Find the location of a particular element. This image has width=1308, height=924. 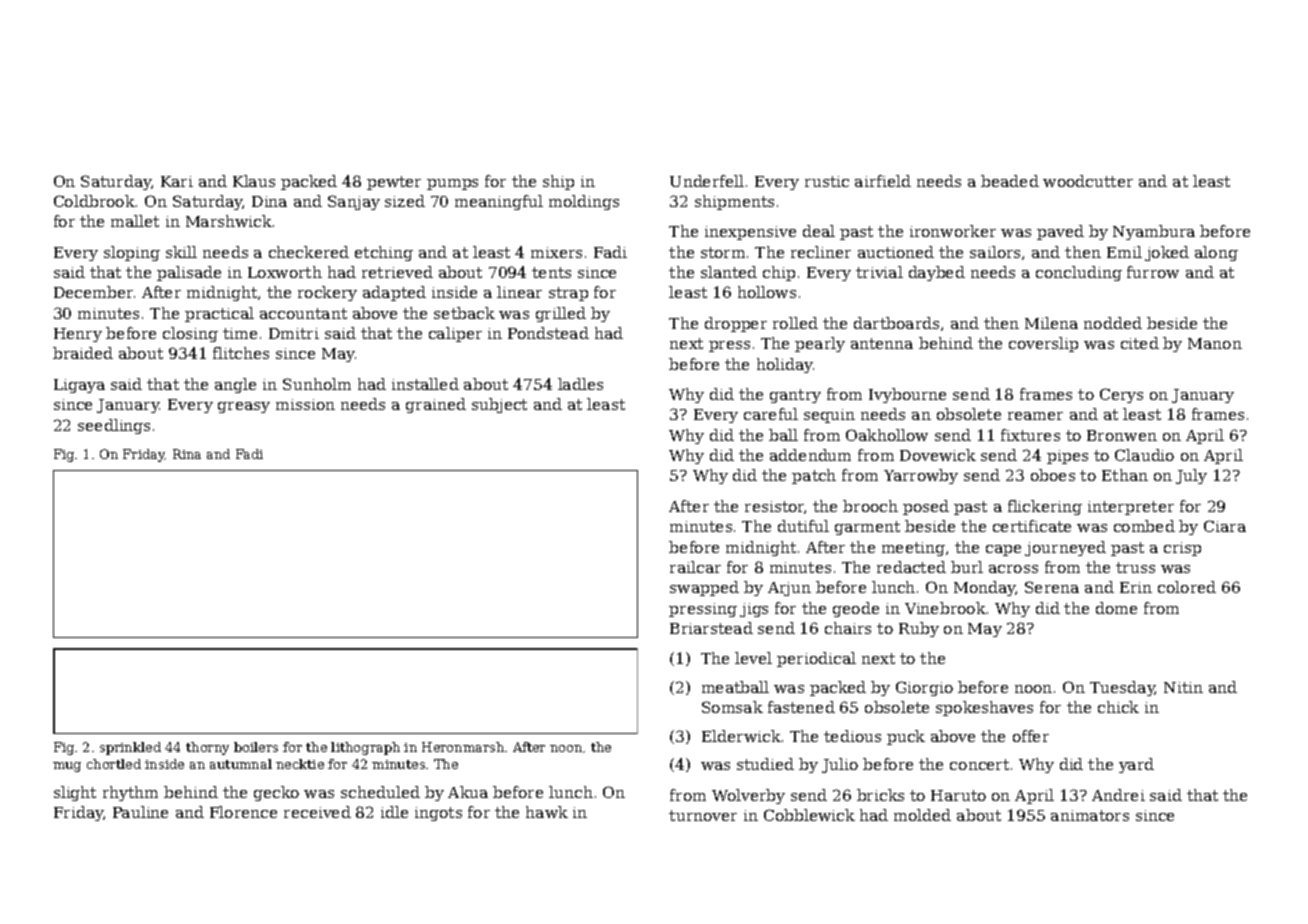

combed is located at coordinates (1144, 526).
